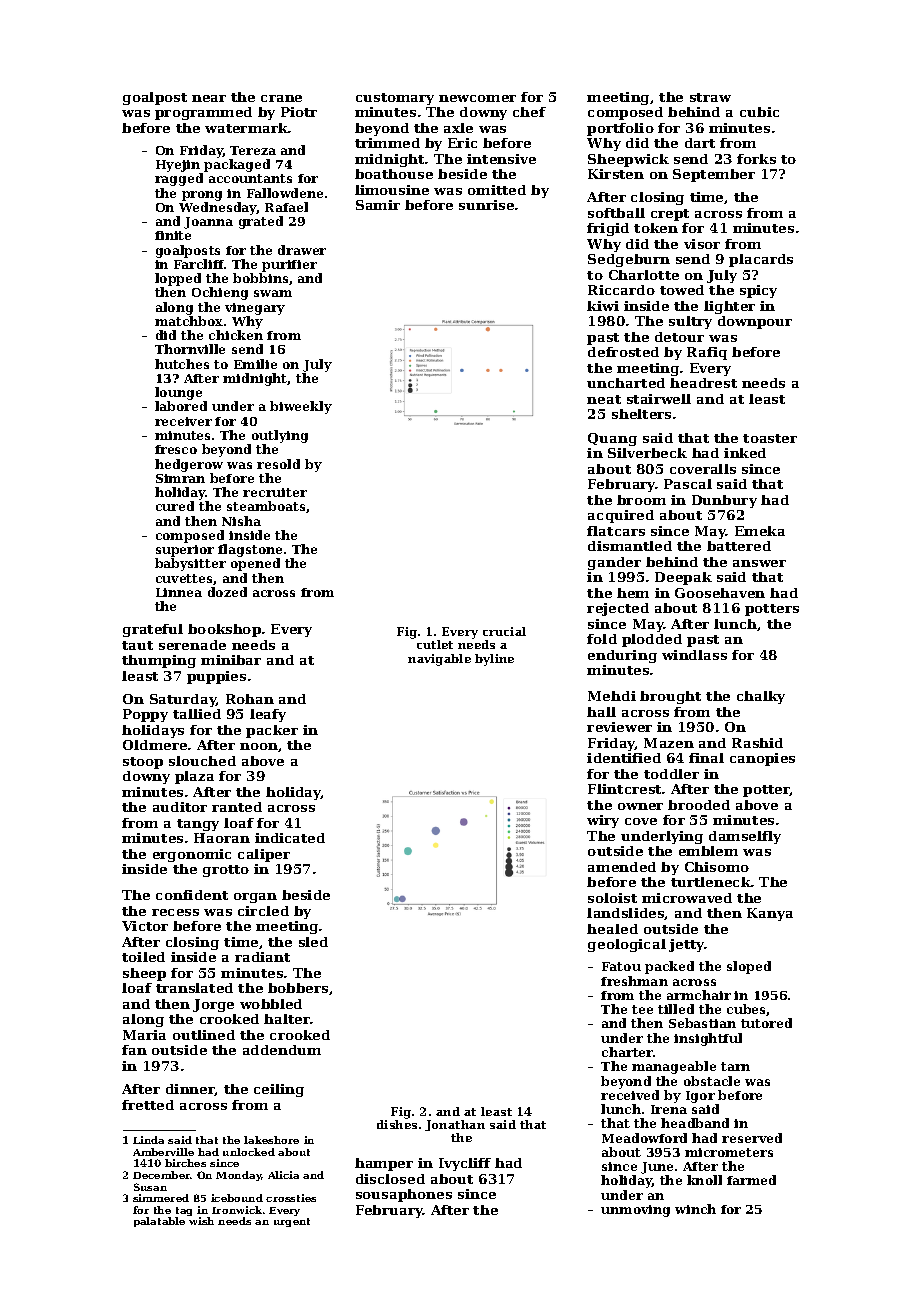 This document has height=1308, width=924. What do you see at coordinates (755, 322) in the document?
I see `downpour` at bounding box center [755, 322].
